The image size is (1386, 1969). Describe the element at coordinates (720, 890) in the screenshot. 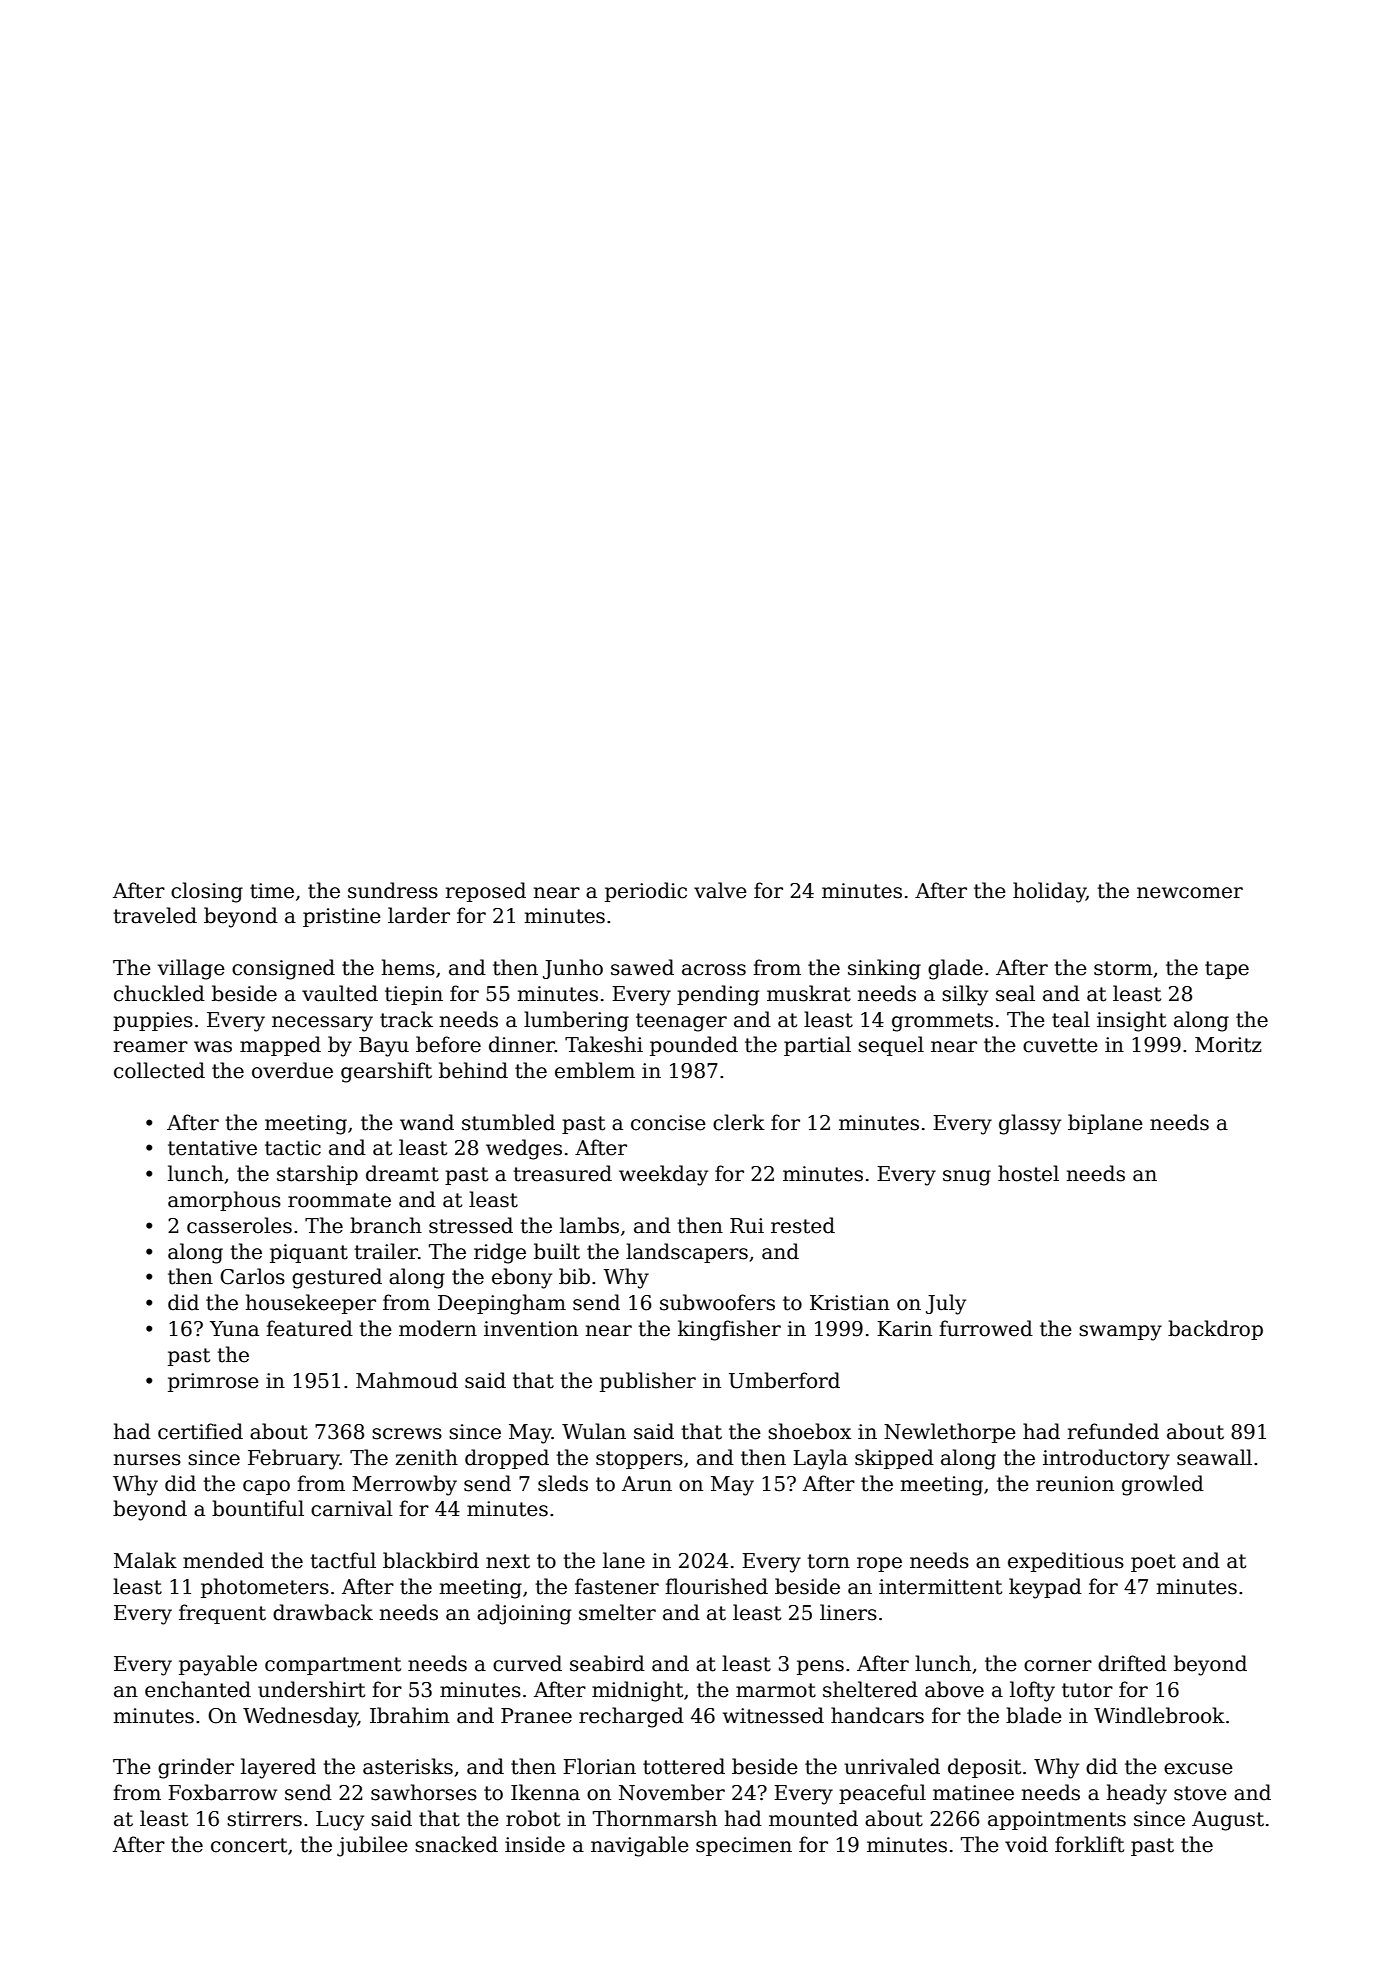

I see `valve` at that location.
